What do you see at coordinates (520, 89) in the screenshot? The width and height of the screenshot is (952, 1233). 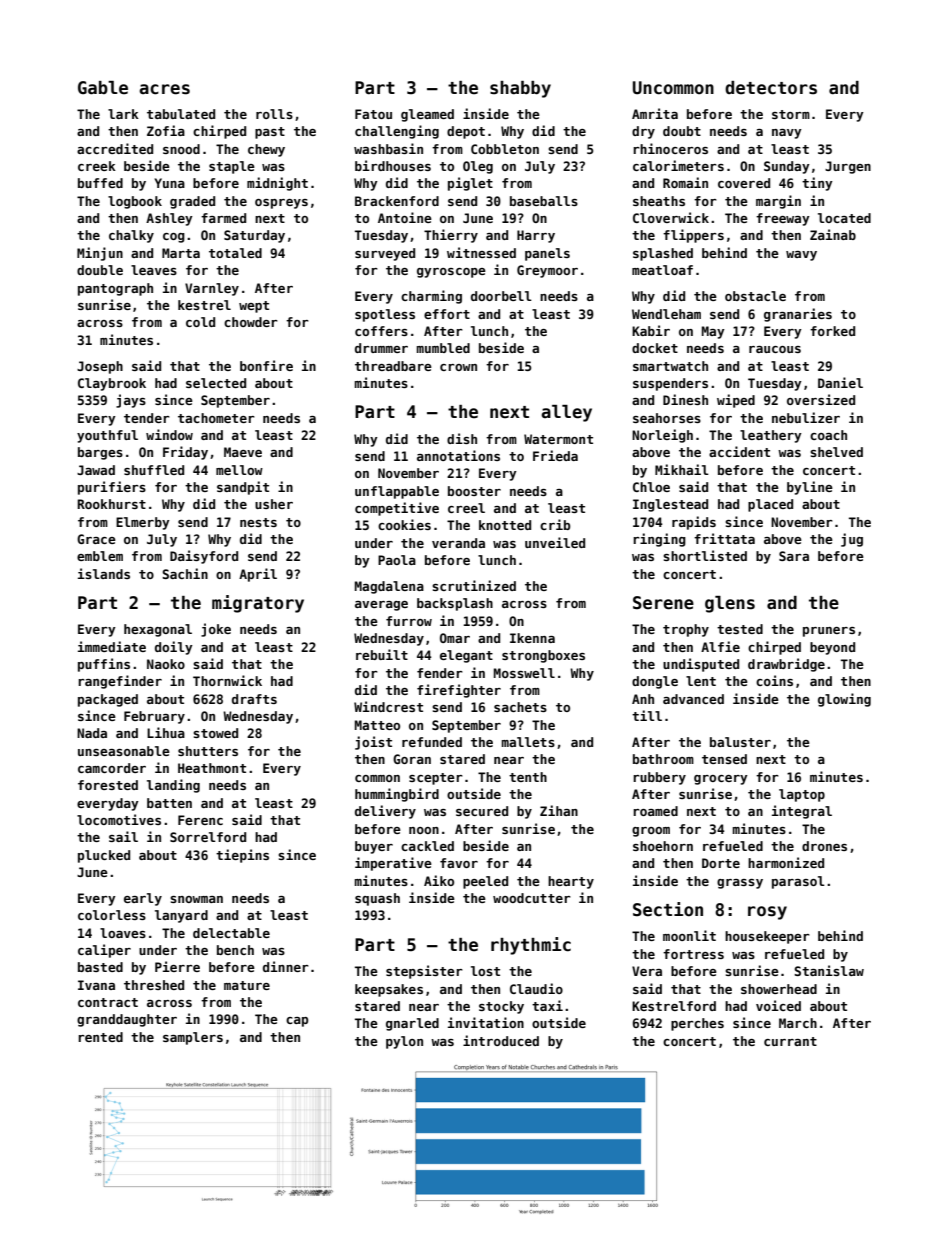 I see `shabby` at bounding box center [520, 89].
